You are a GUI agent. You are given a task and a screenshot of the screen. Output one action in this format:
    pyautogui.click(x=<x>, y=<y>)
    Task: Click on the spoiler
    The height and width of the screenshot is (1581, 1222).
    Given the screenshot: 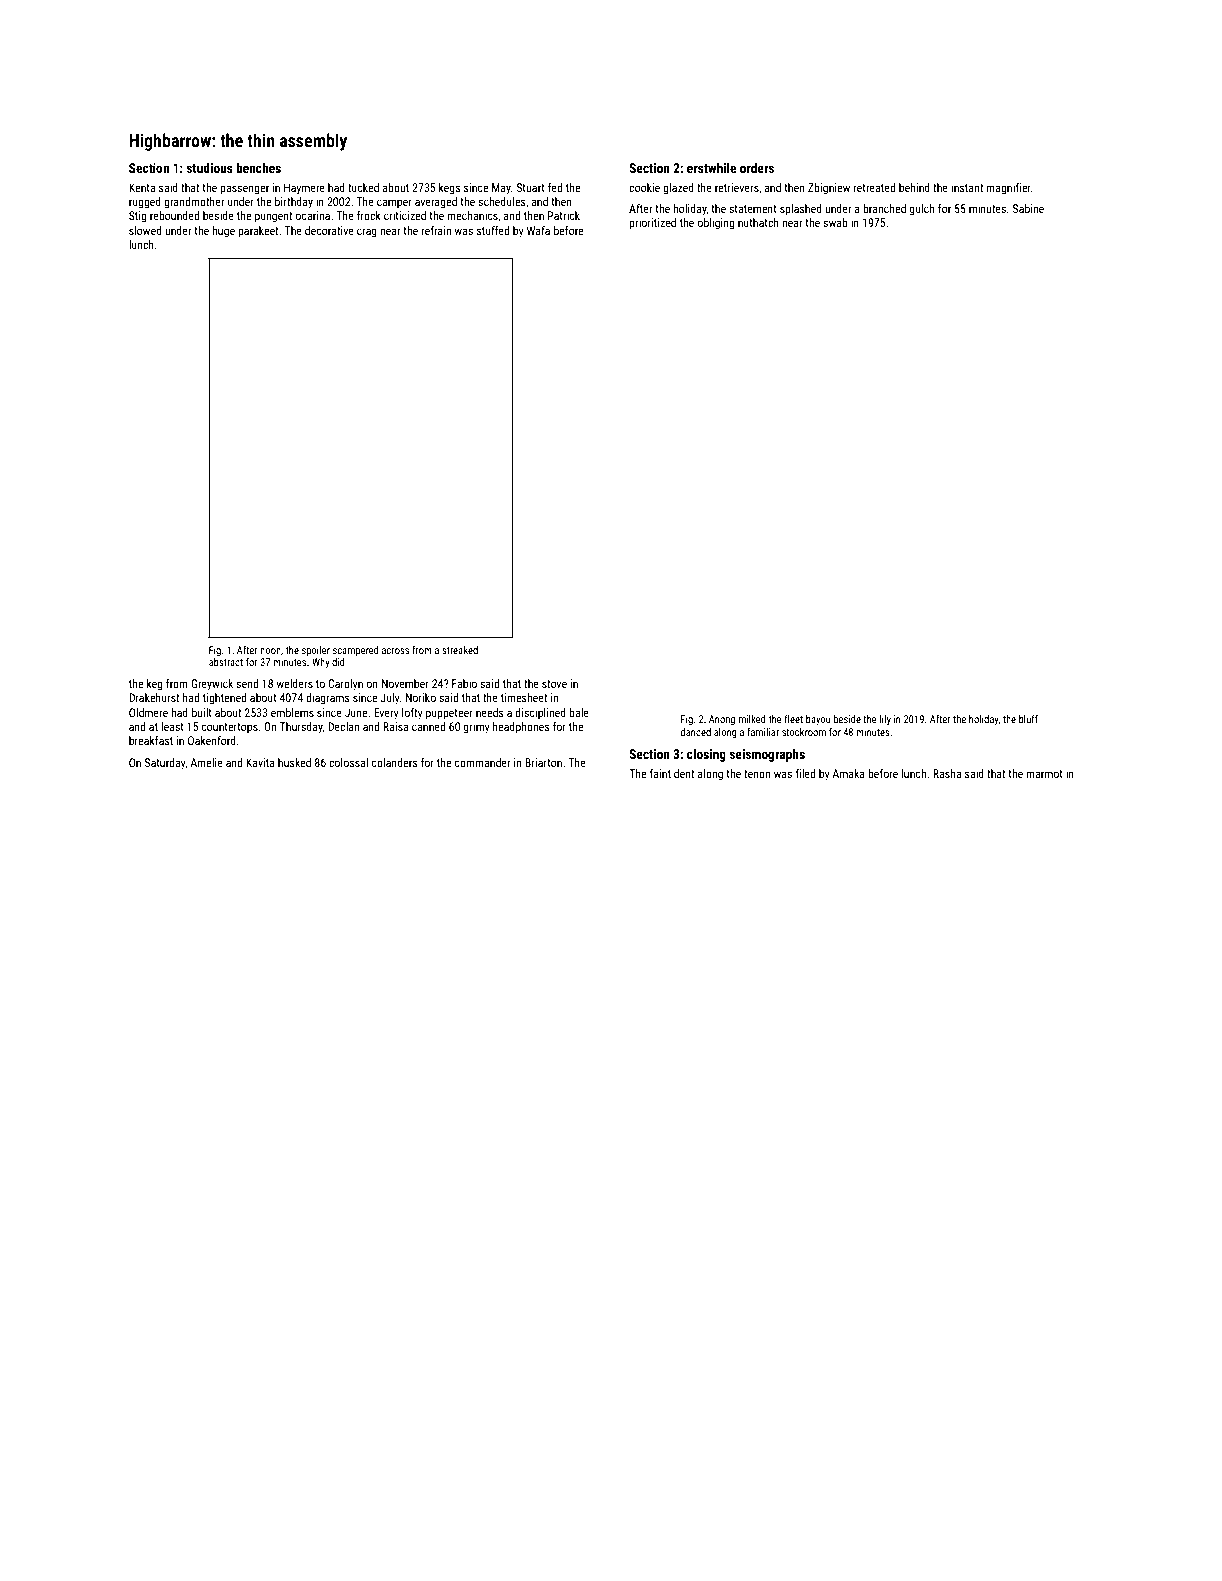 What is the action you would take?
    pyautogui.click(x=316, y=651)
